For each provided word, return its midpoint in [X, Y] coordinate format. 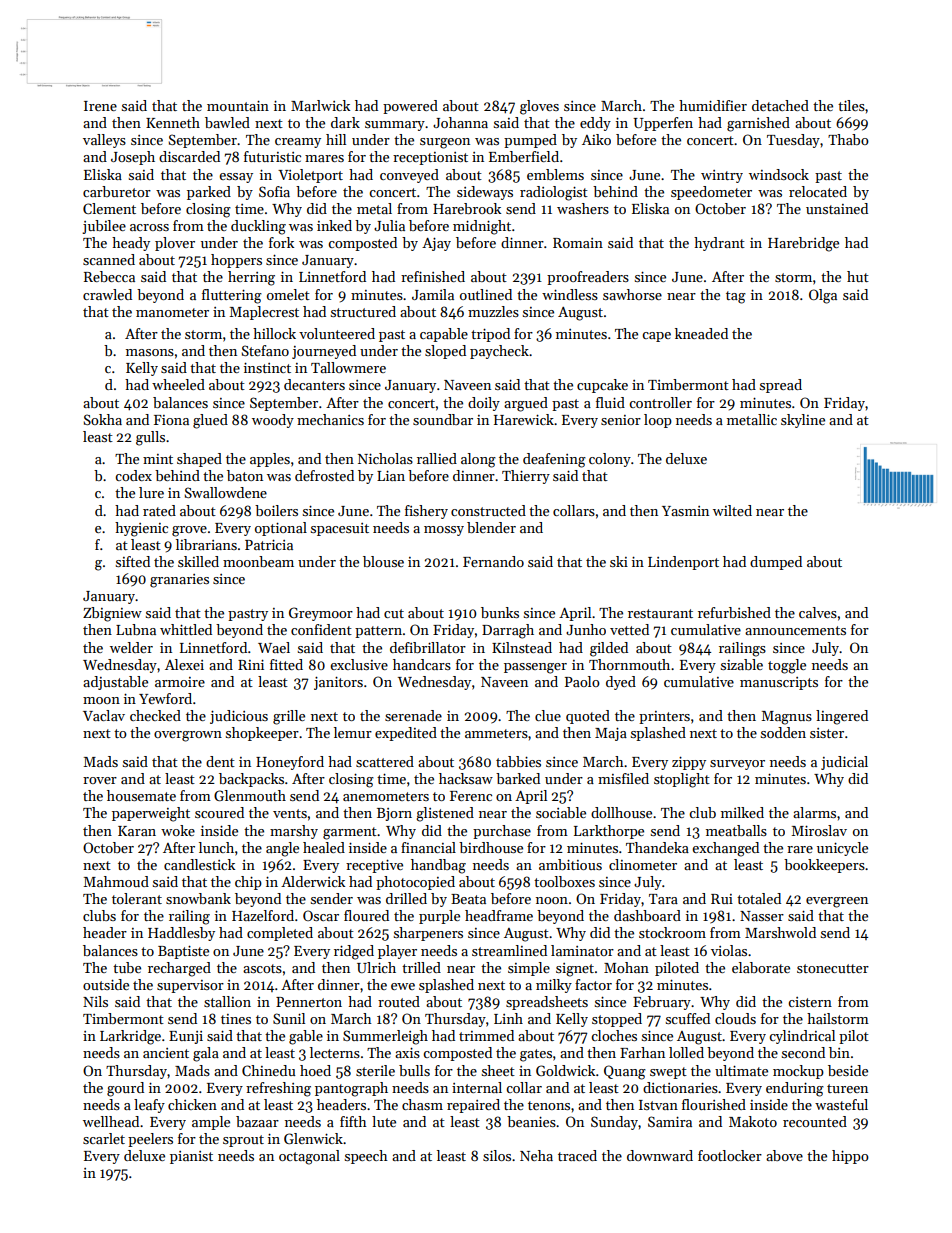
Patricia [269, 544]
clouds [735, 1018]
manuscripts [779, 683]
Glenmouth [250, 795]
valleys [104, 141]
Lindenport [683, 563]
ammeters [496, 733]
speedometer [711, 193]
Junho [586, 629]
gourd [125, 1089]
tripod [490, 335]
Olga [823, 296]
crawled [107, 294]
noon [552, 900]
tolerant [137, 898]
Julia [389, 225]
